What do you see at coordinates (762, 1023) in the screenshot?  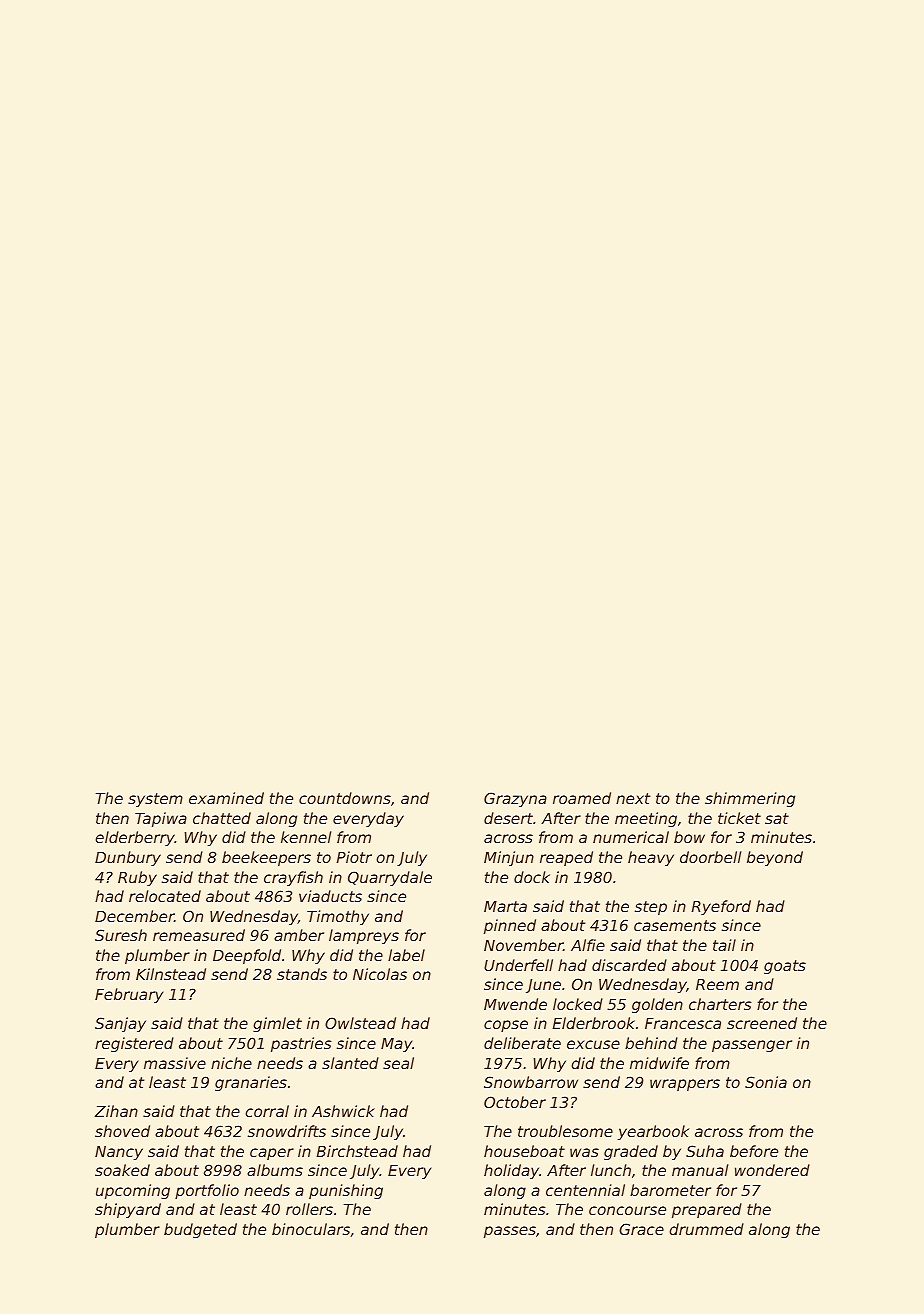 I see `screened` at bounding box center [762, 1023].
